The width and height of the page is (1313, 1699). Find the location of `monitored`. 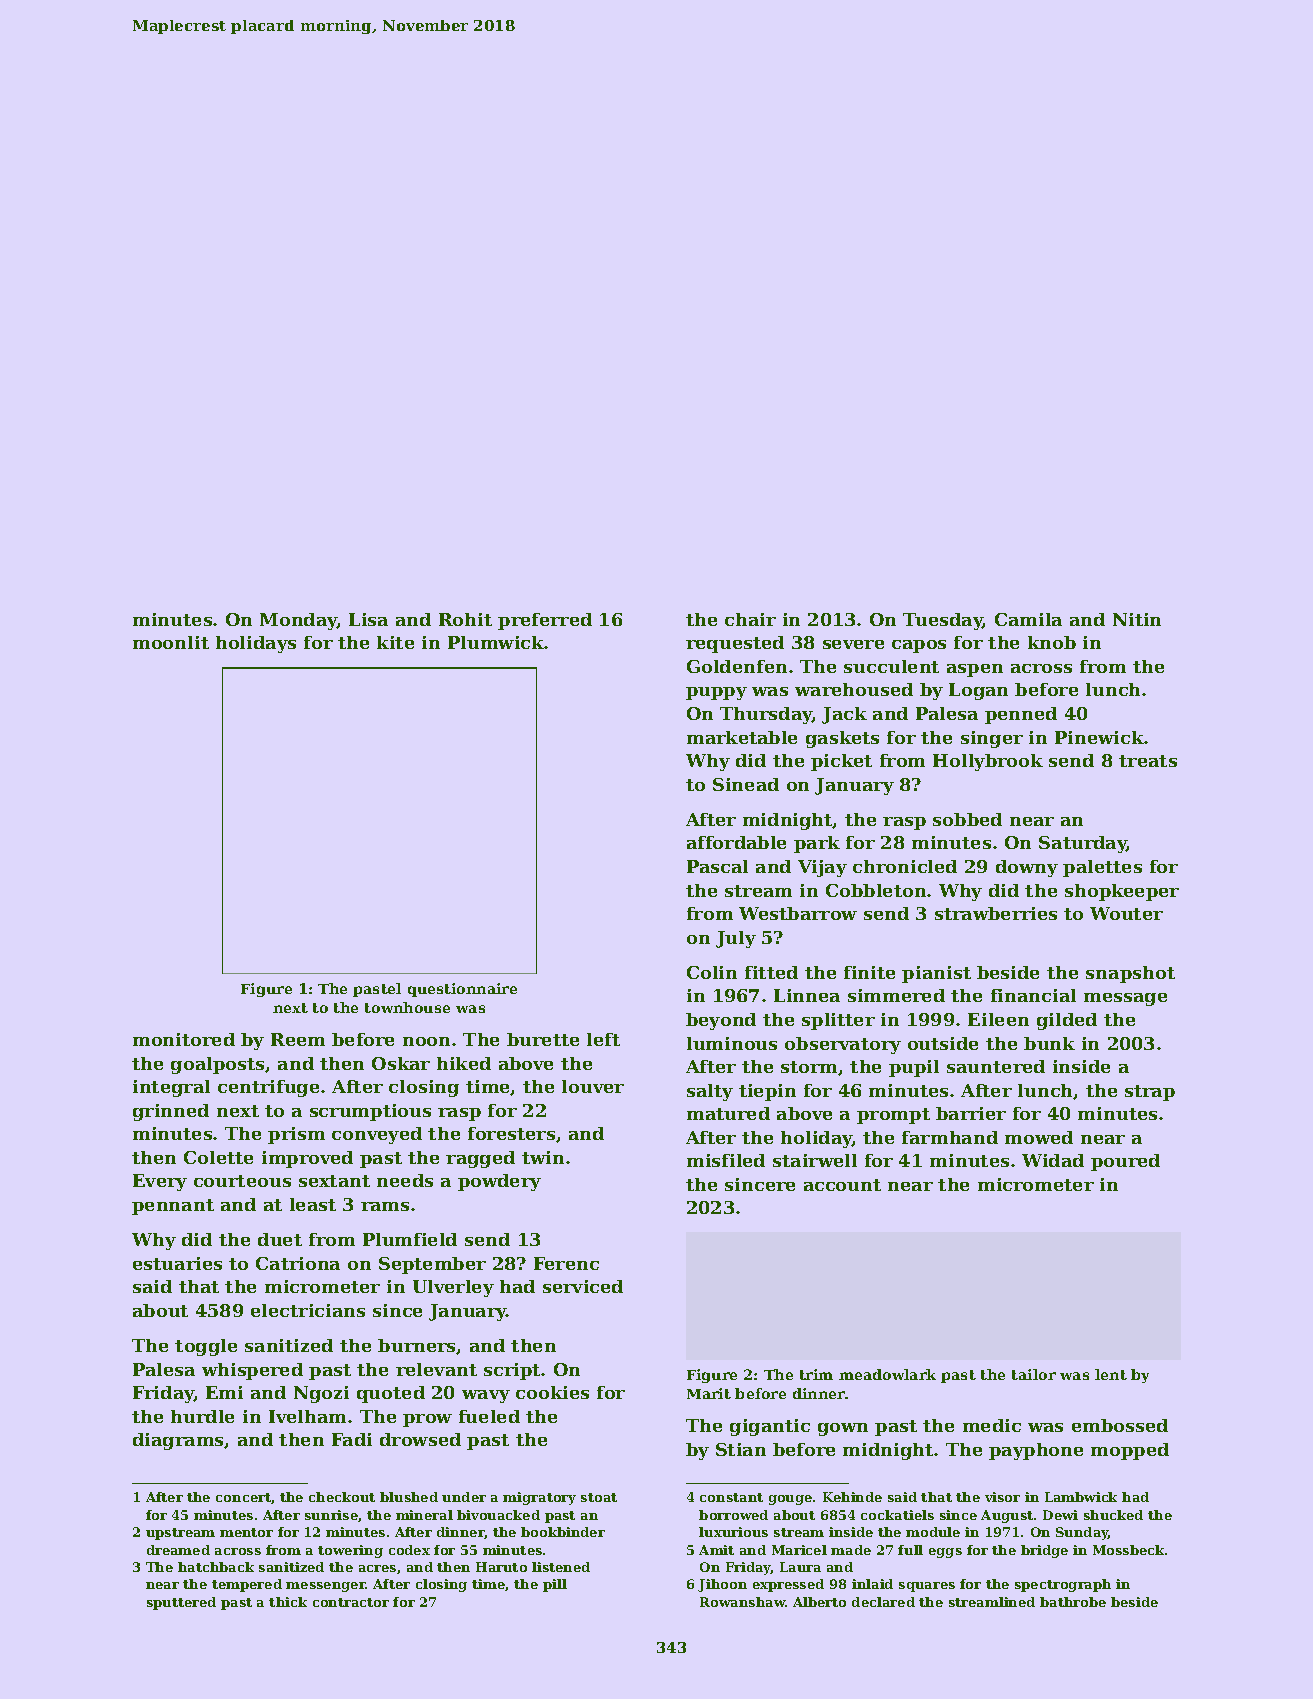

monitored is located at coordinates (184, 1039).
